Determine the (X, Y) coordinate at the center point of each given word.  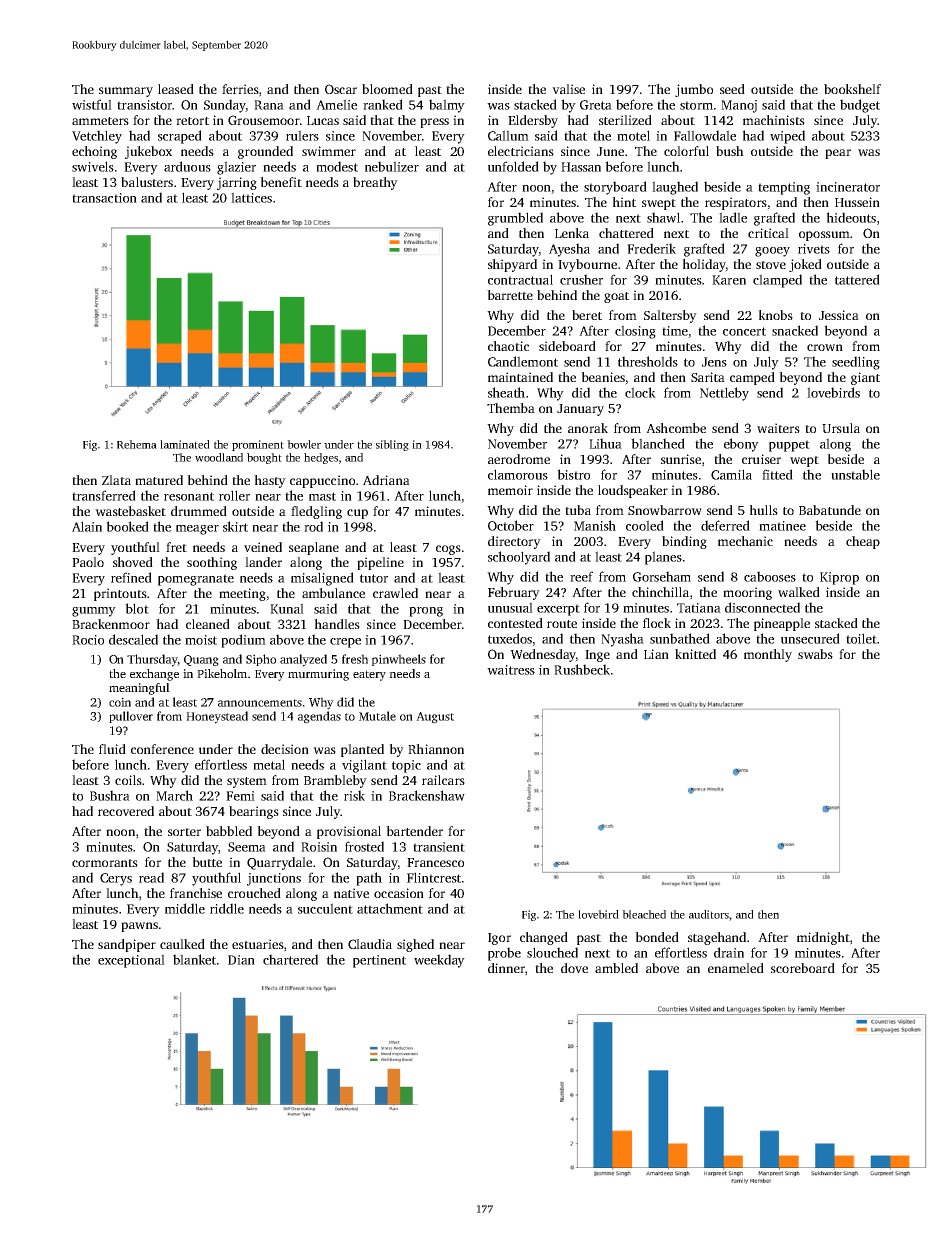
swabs (815, 654)
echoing (94, 152)
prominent (258, 445)
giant (865, 378)
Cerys (116, 879)
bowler (304, 444)
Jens (714, 362)
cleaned (208, 624)
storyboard (615, 188)
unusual (510, 607)
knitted (695, 654)
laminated (185, 444)
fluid (112, 749)
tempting (784, 188)
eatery (369, 675)
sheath (506, 392)
